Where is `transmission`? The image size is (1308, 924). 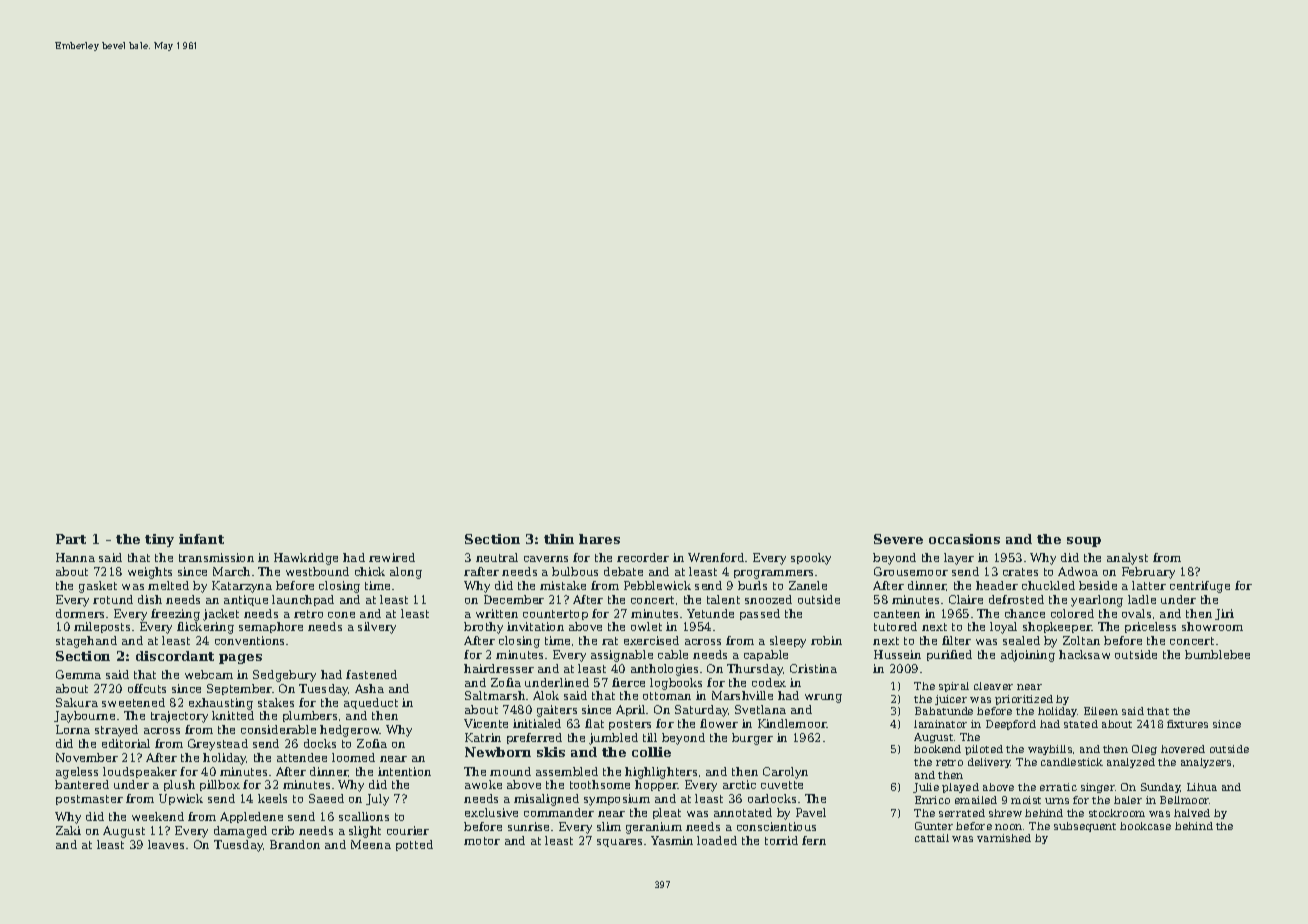 transmission is located at coordinates (216, 557).
